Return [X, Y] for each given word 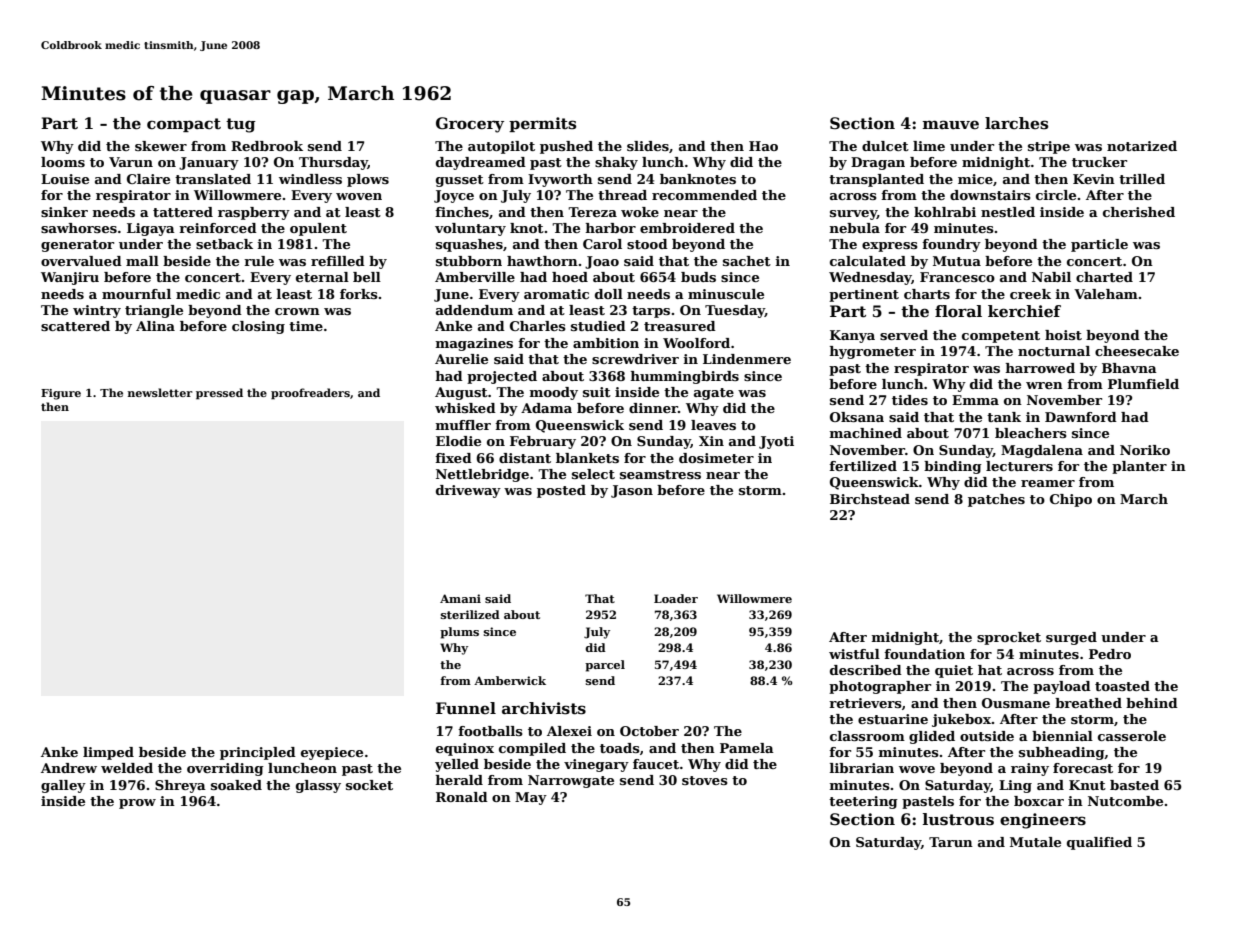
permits [542, 124]
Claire [148, 179]
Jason [632, 491]
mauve [951, 125]
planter [1139, 467]
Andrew [69, 768]
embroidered [687, 228]
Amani [460, 598]
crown [297, 311]
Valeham [1106, 294]
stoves [705, 780]
